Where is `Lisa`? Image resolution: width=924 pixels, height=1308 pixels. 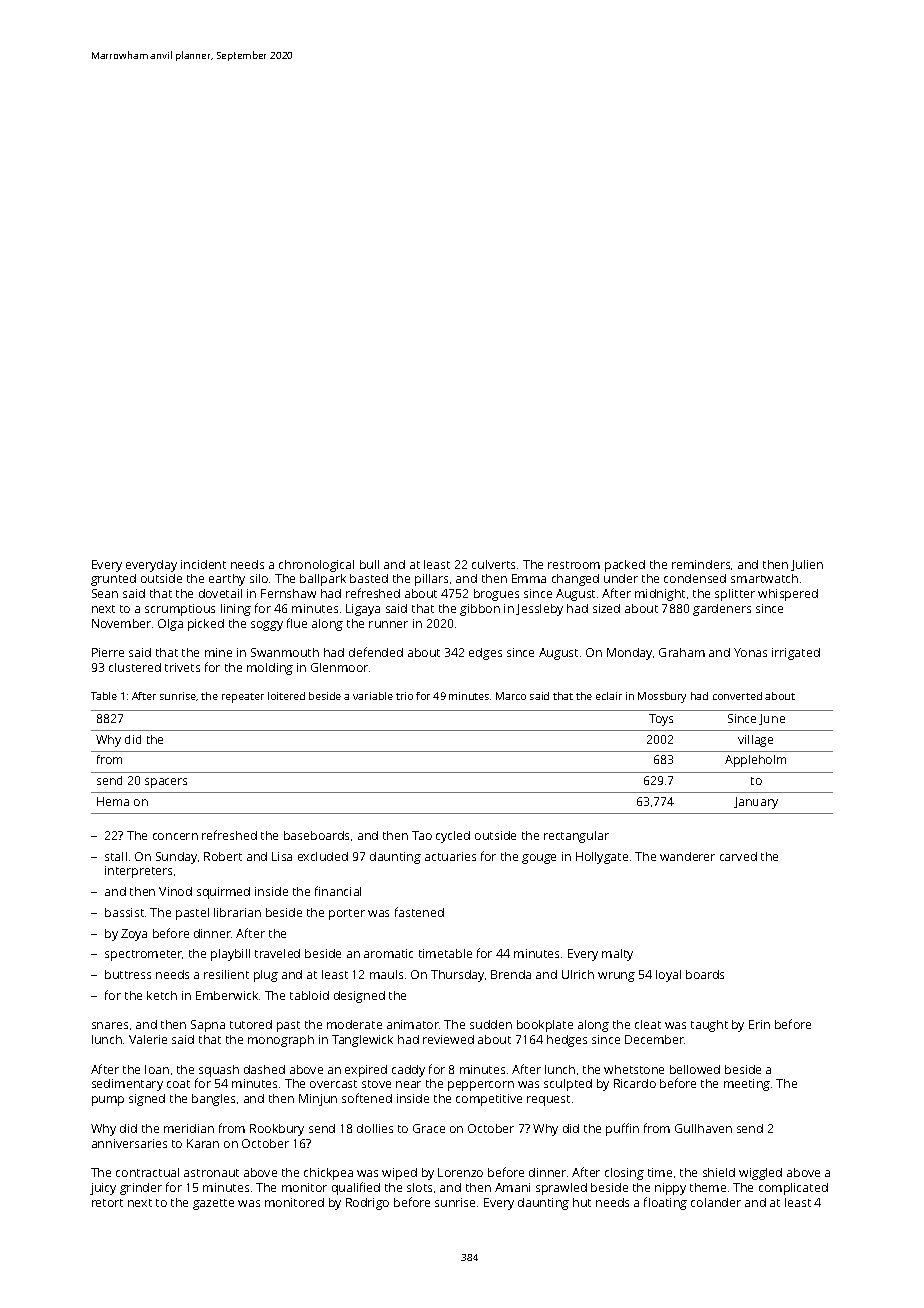
Lisa is located at coordinates (282, 856).
